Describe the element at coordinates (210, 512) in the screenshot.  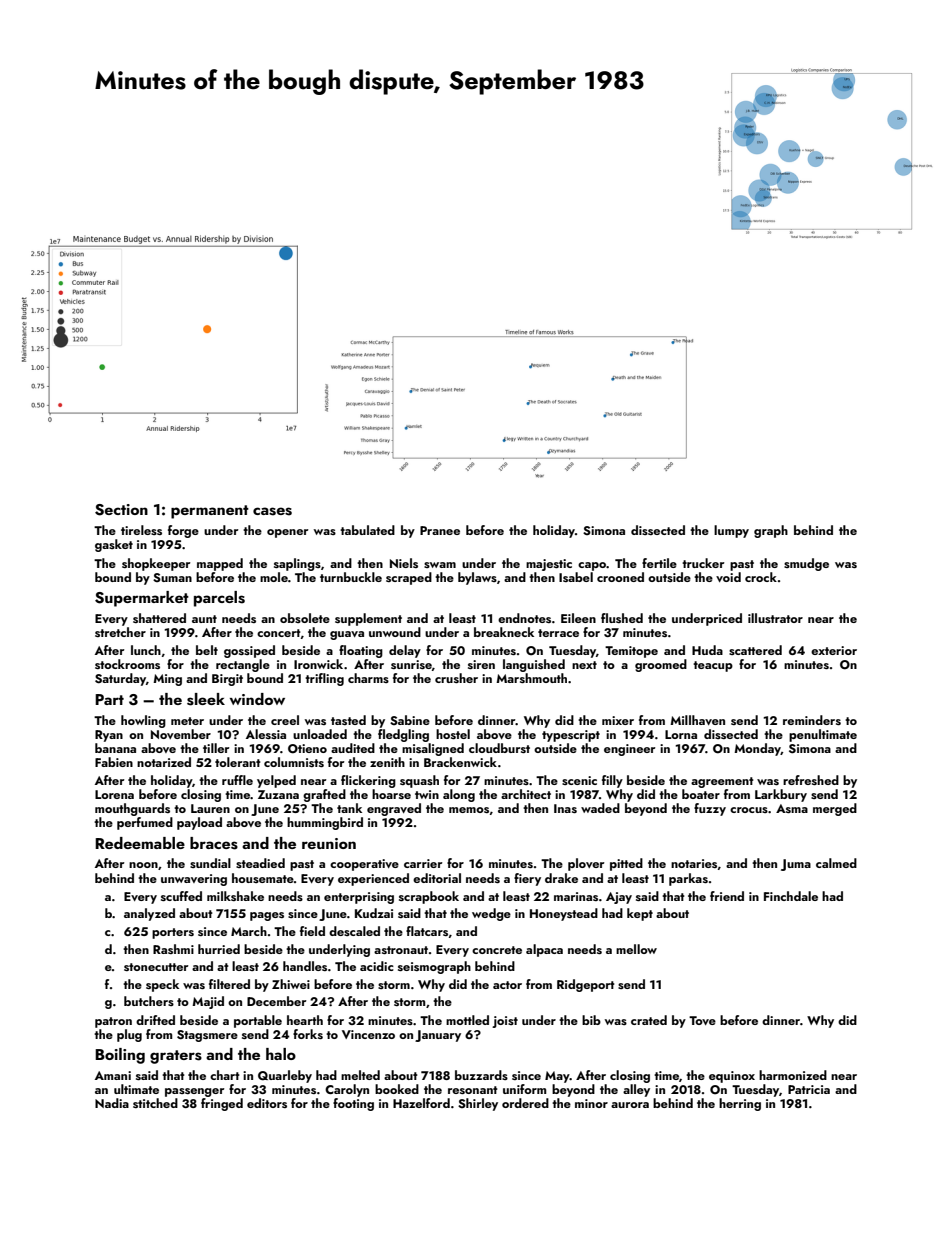
I see `permanent` at that location.
